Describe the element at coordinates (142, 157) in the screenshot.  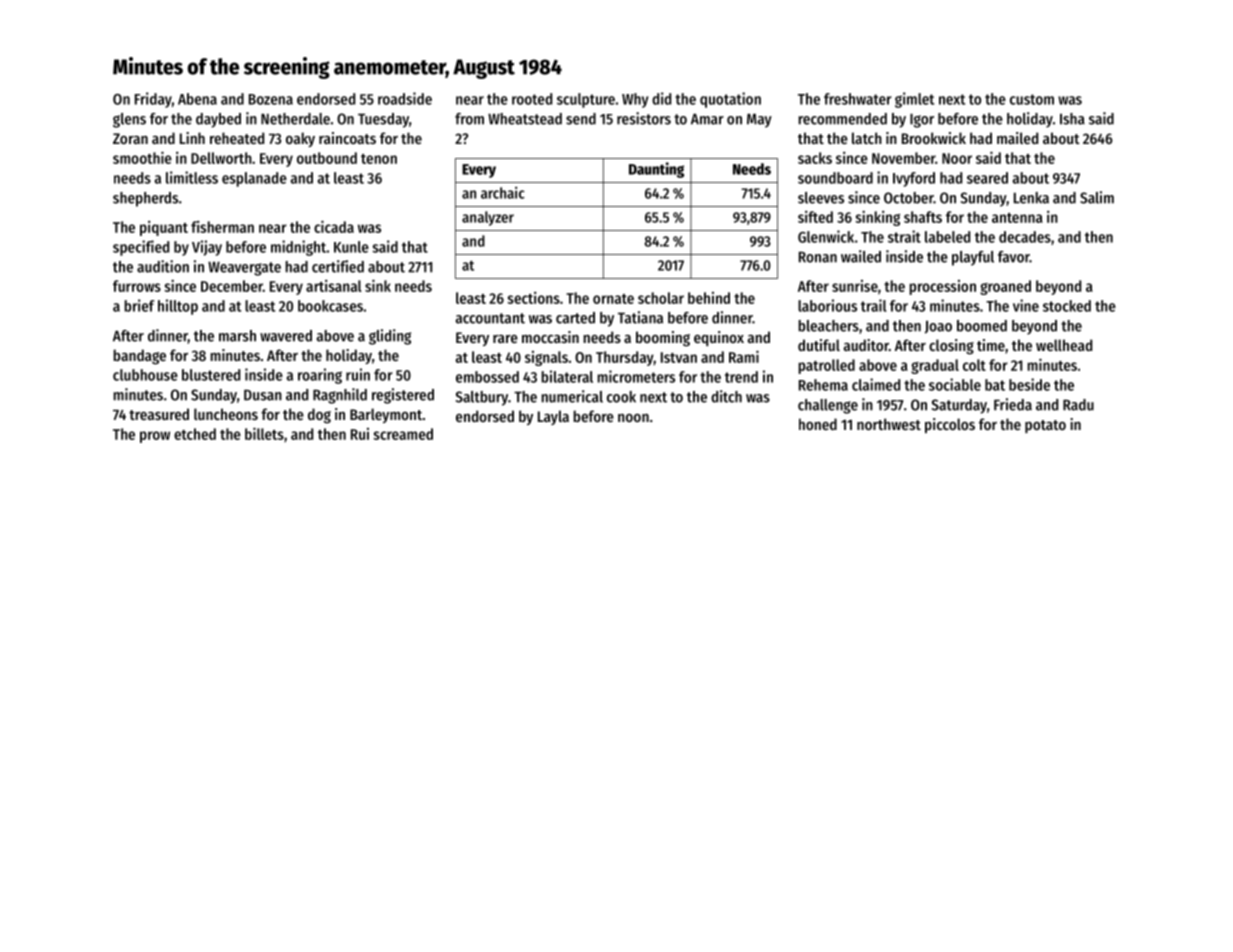
I see `smoothie` at that location.
